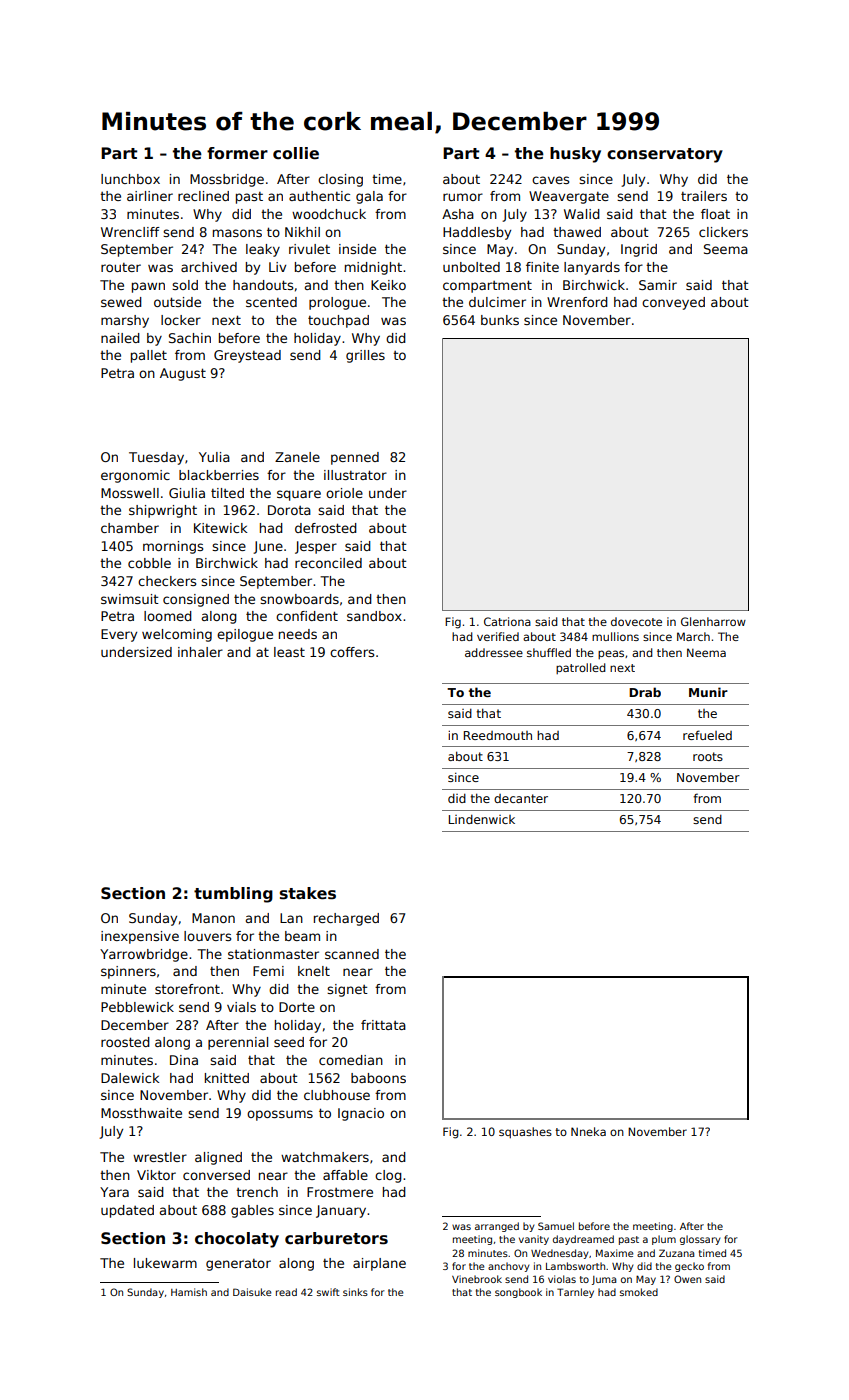 This screenshot has height=1400, width=849. Describe the element at coordinates (588, 1131) in the screenshot. I see `Nneka` at that location.
